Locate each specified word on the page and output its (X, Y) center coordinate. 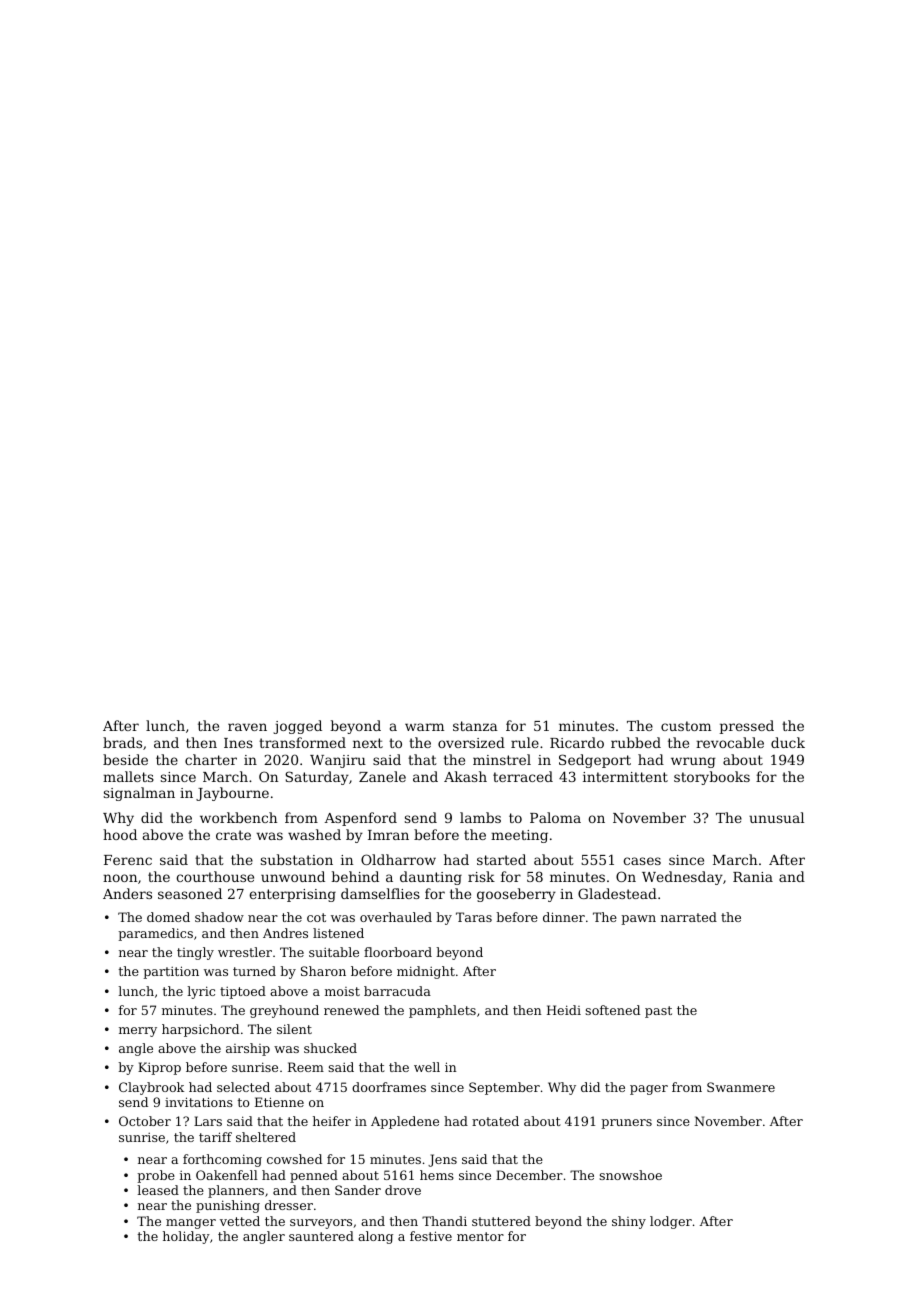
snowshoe (630, 1175)
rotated (495, 1121)
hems (437, 1175)
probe (156, 1176)
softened (612, 1010)
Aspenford (361, 819)
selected (243, 1087)
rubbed (636, 742)
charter (211, 759)
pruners (627, 1124)
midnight (426, 972)
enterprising (292, 895)
